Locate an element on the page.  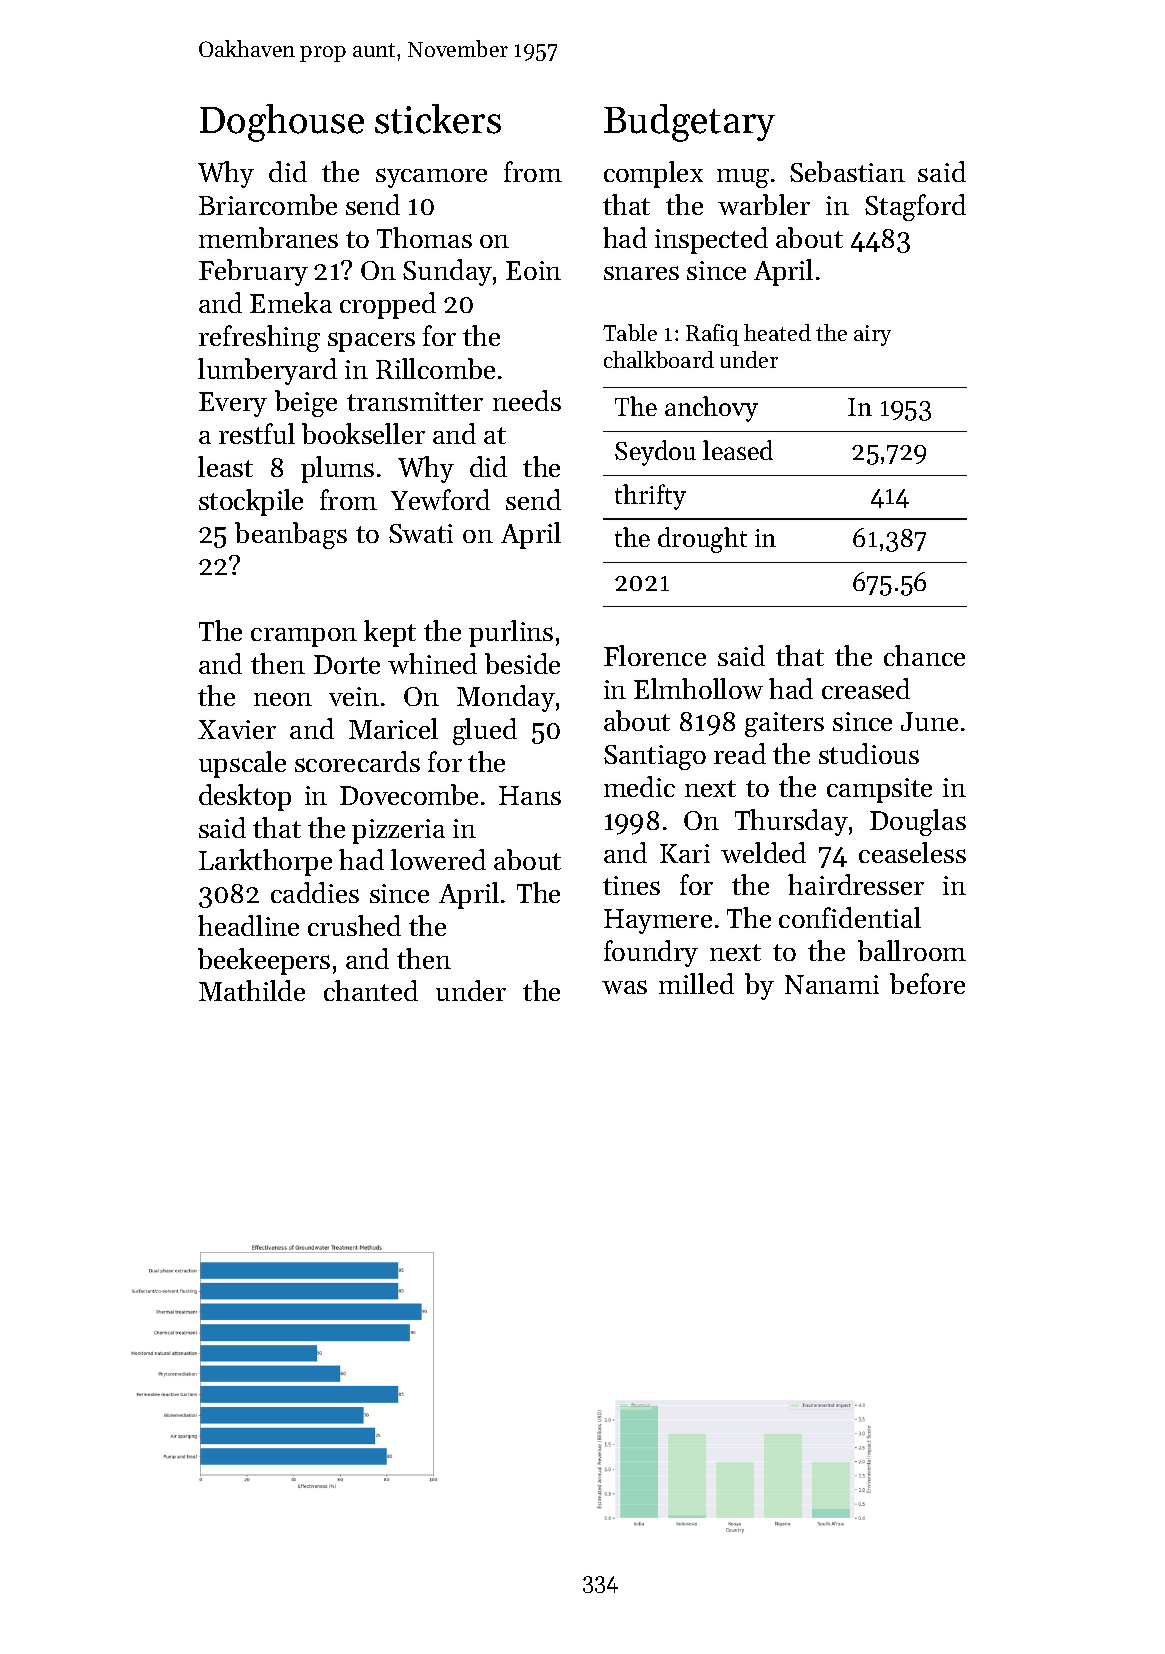
Stagford is located at coordinates (915, 207).
